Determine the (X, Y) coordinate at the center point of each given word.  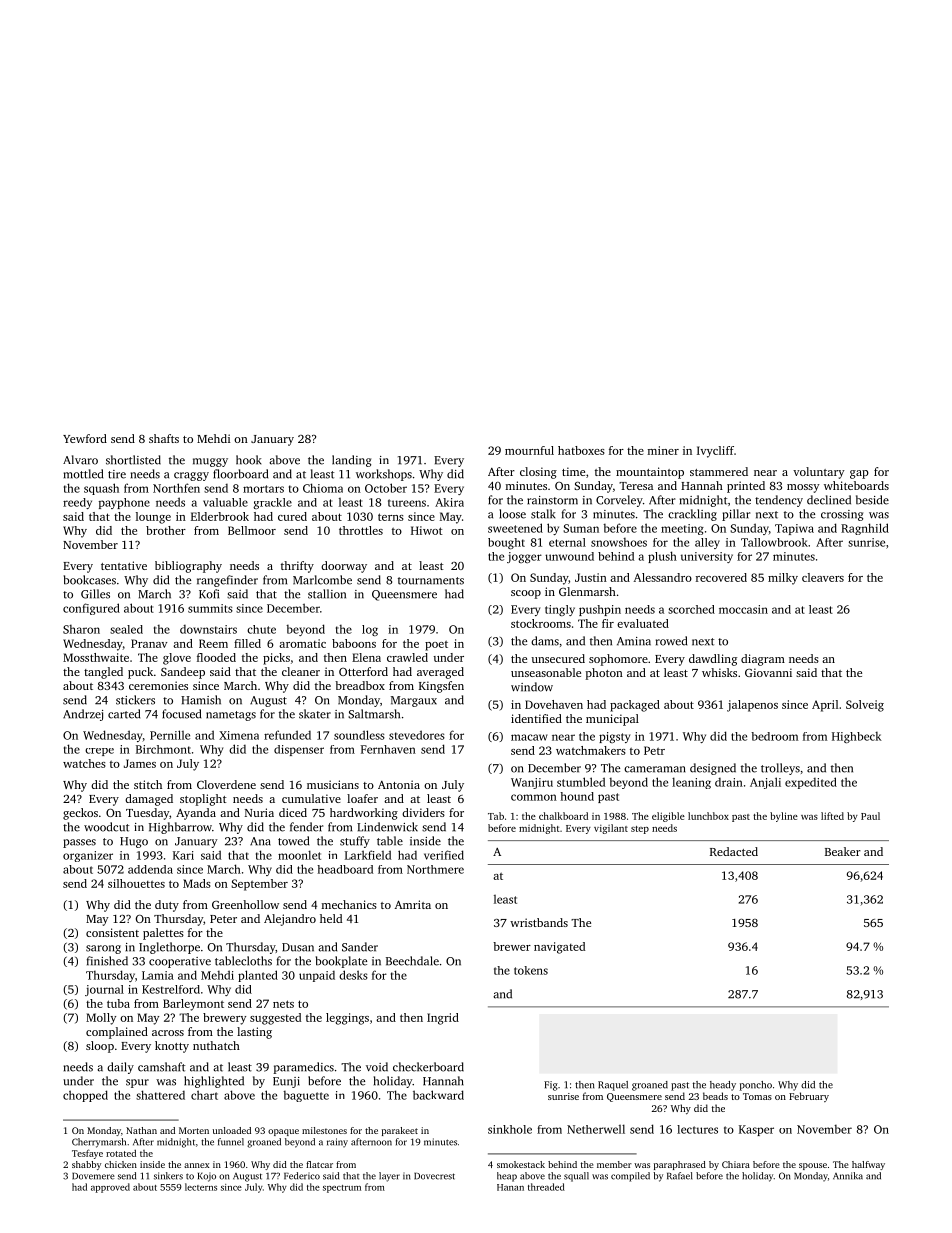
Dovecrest (434, 1176)
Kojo (207, 1177)
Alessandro (663, 577)
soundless (359, 735)
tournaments (431, 581)
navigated (559, 948)
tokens (531, 970)
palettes (163, 934)
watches (84, 763)
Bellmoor (252, 530)
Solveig (865, 706)
